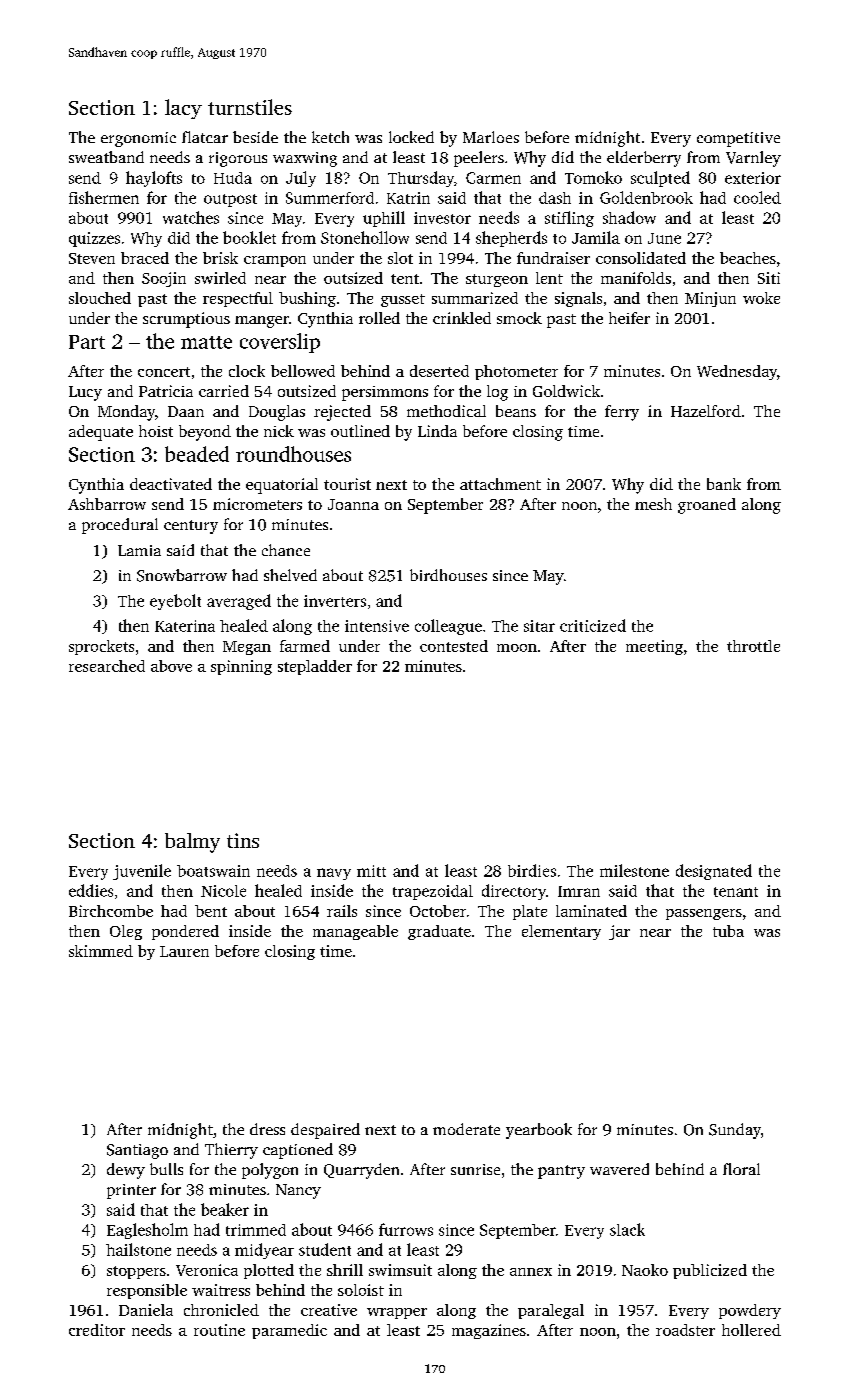  I want to click on ergonomic, so click(138, 139).
